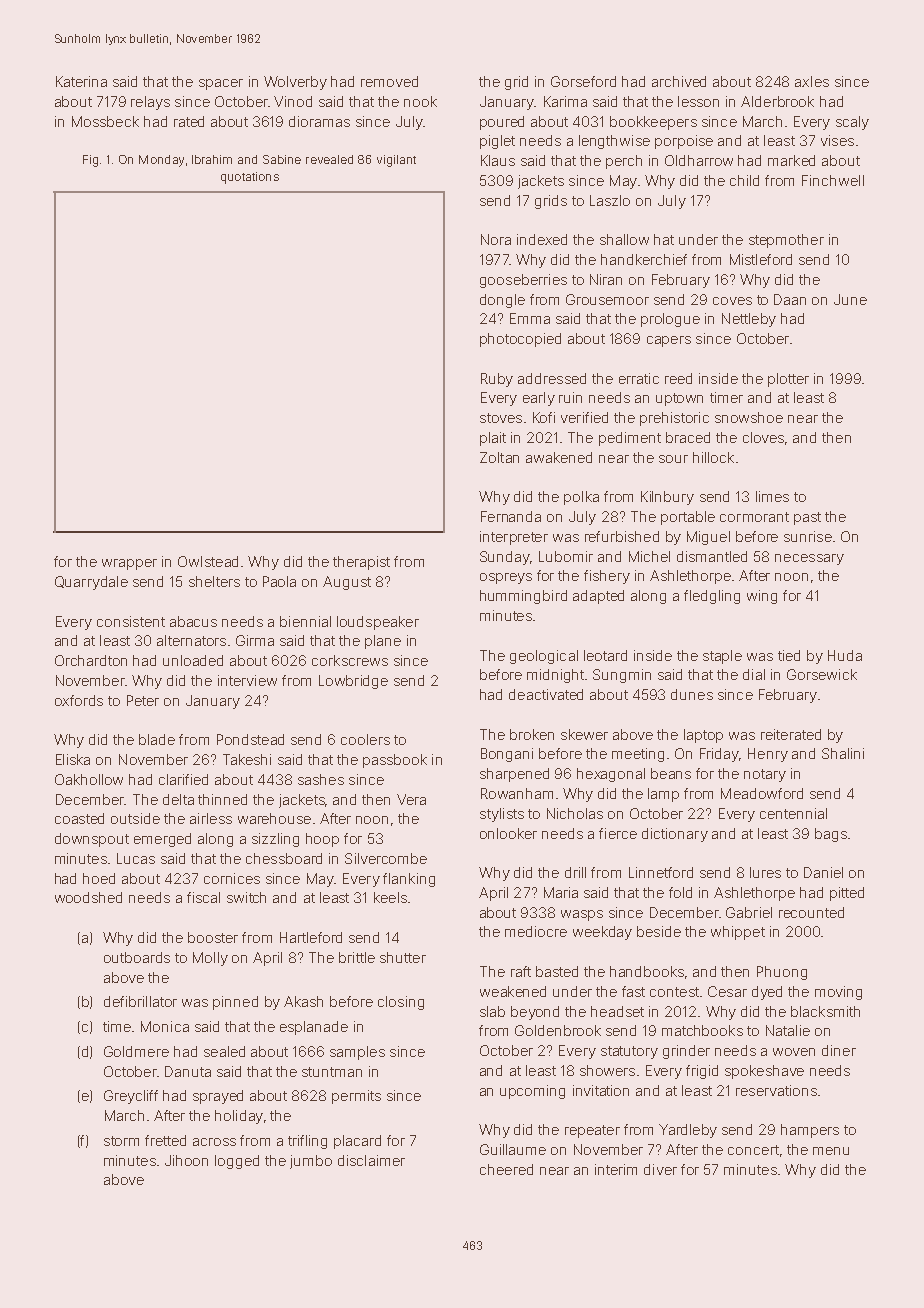  What do you see at coordinates (90, 161) in the screenshot?
I see `Fig` at bounding box center [90, 161].
